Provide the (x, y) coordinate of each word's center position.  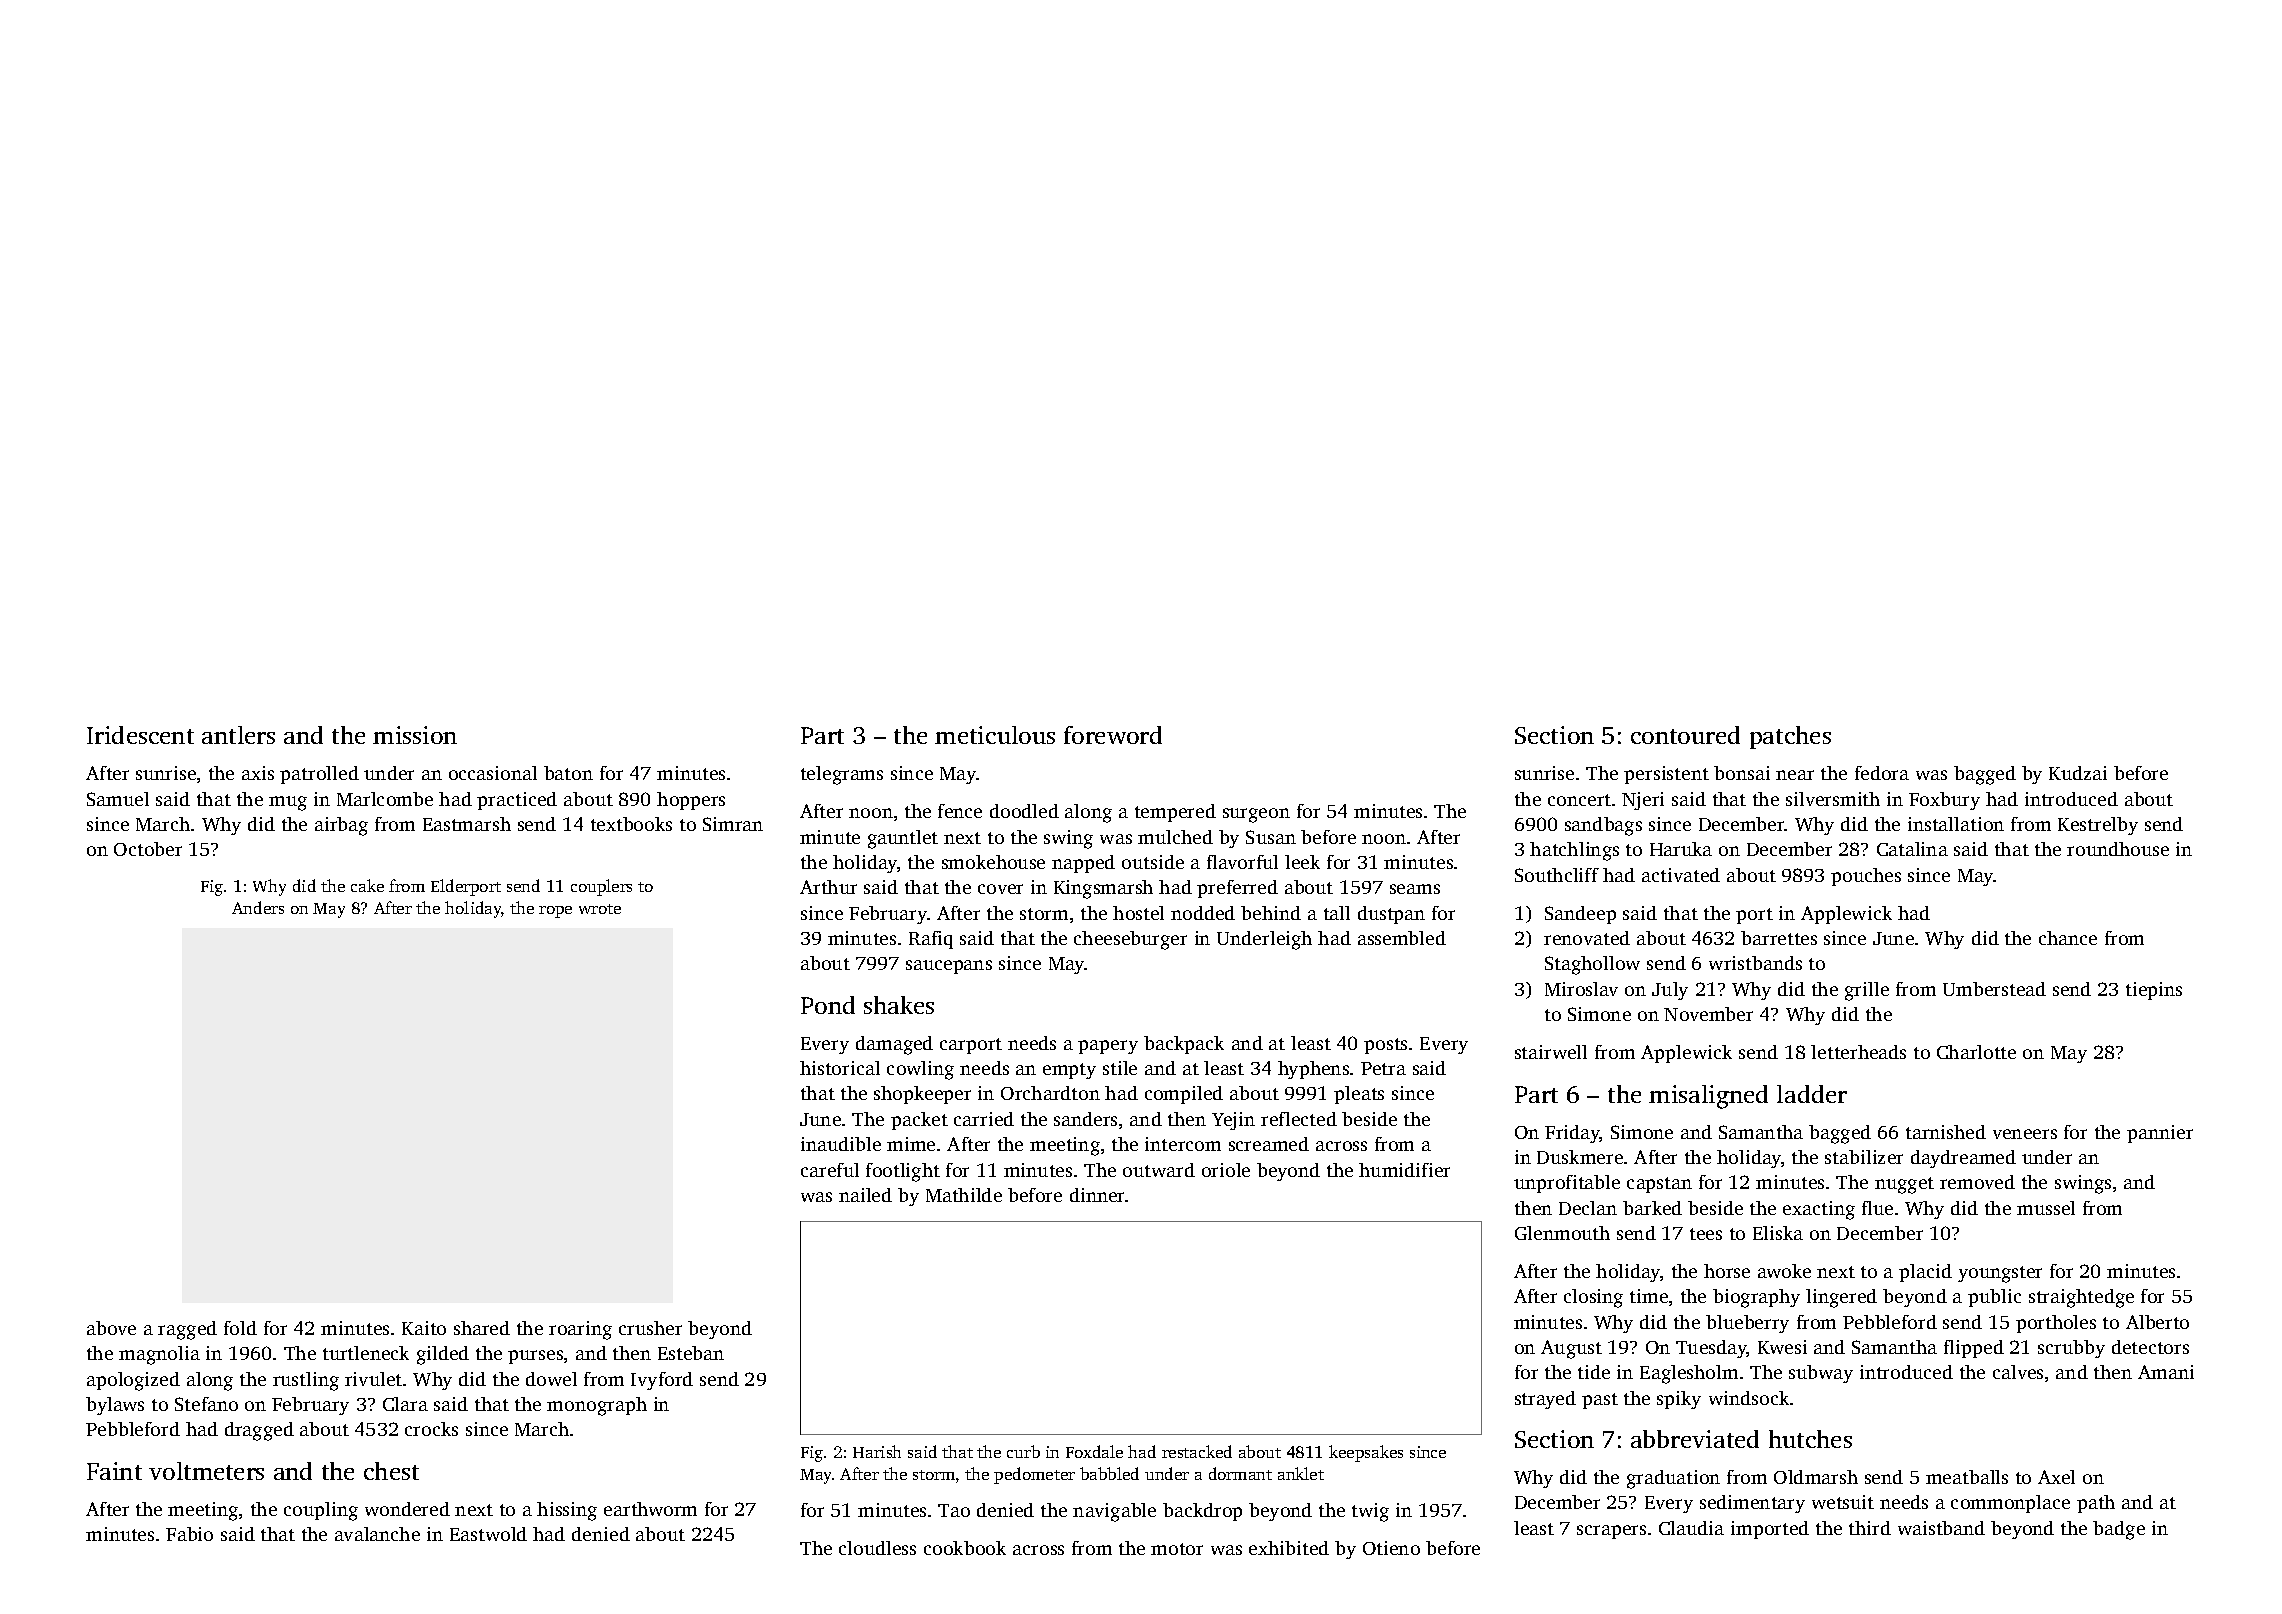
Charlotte (1976, 1052)
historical (840, 1068)
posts (1385, 1046)
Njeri (1643, 801)
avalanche (377, 1534)
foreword (1113, 735)
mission (415, 735)
